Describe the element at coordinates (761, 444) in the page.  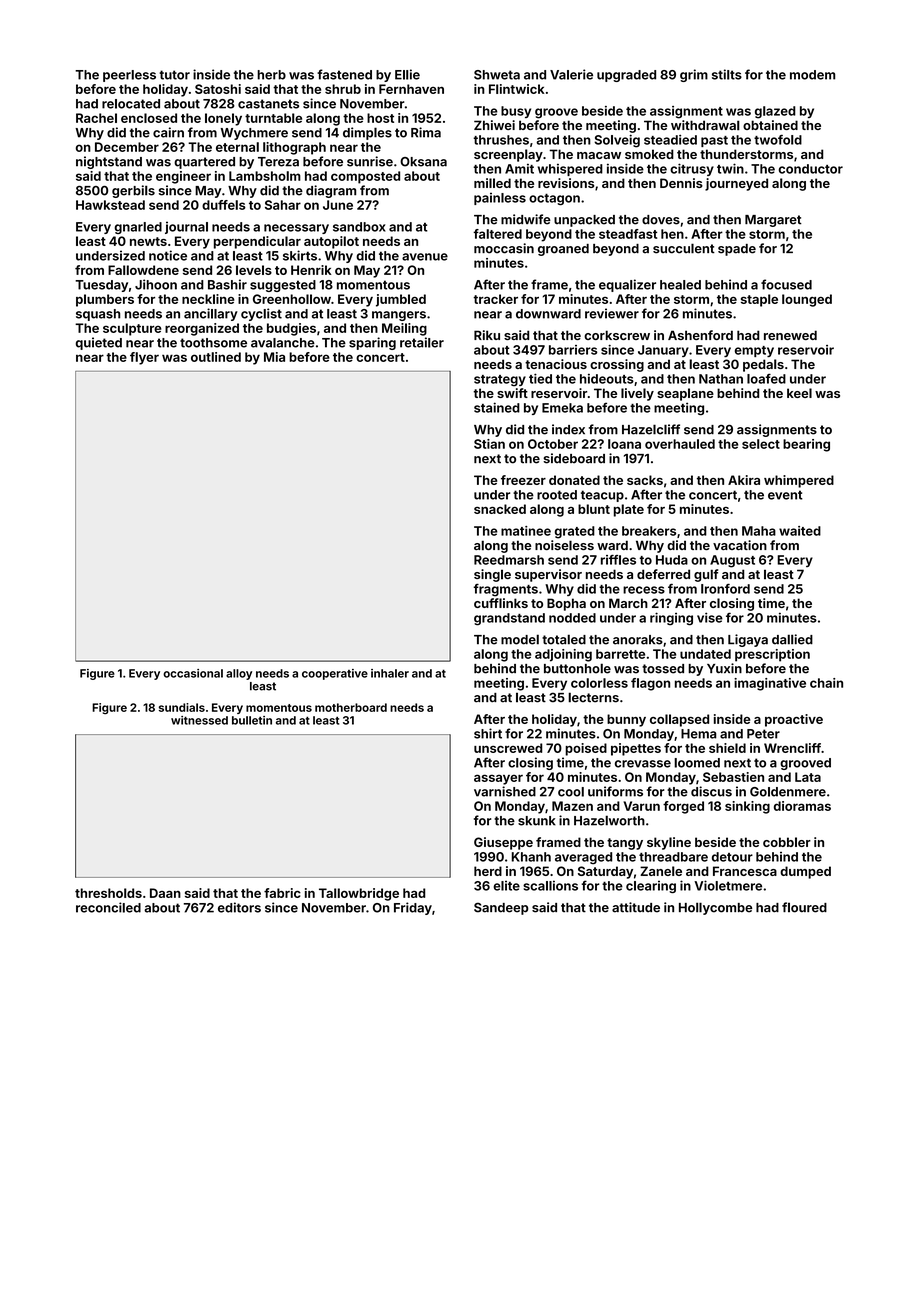
I see `select` at that location.
